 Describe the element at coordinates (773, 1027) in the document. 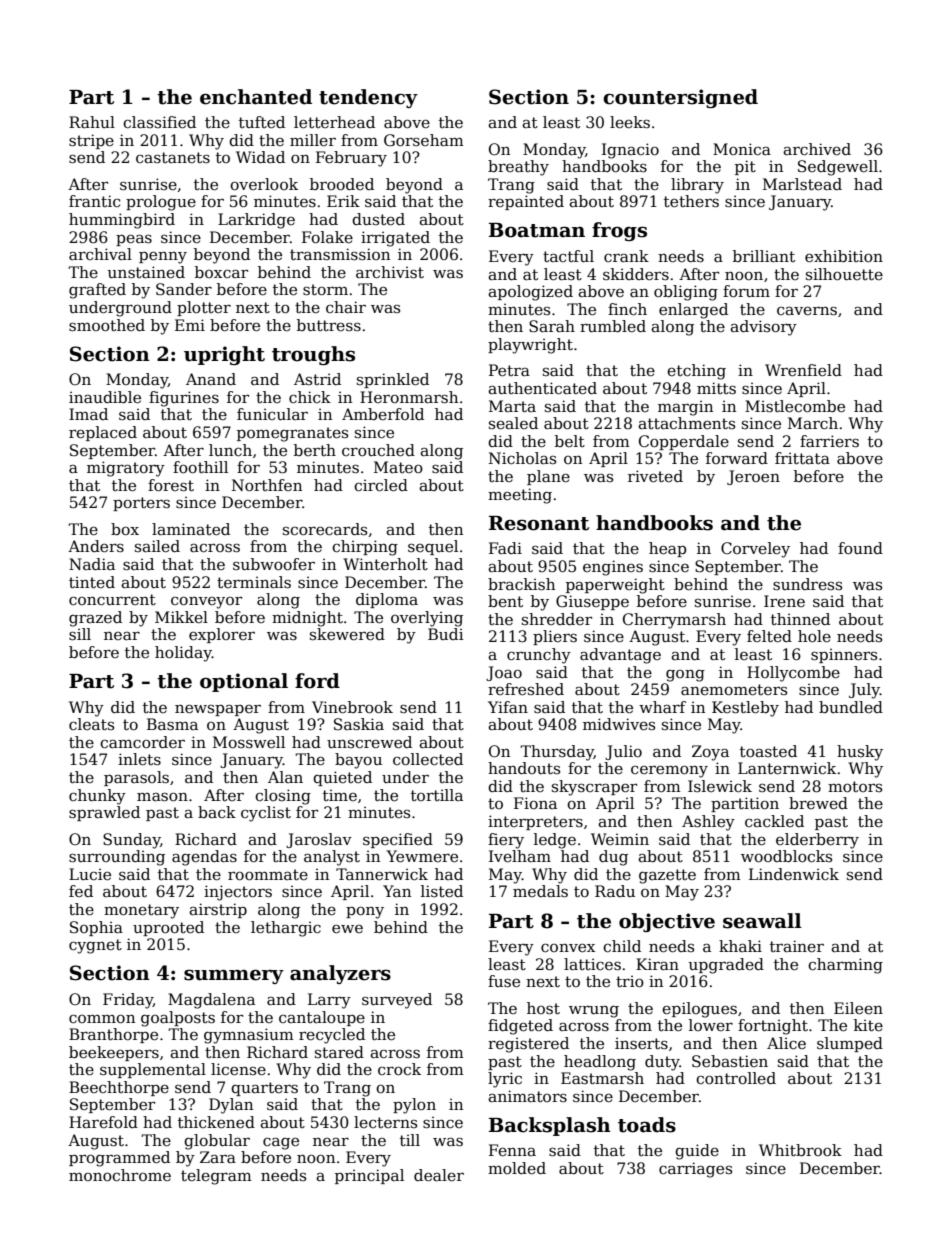

I see `fortnight` at that location.
